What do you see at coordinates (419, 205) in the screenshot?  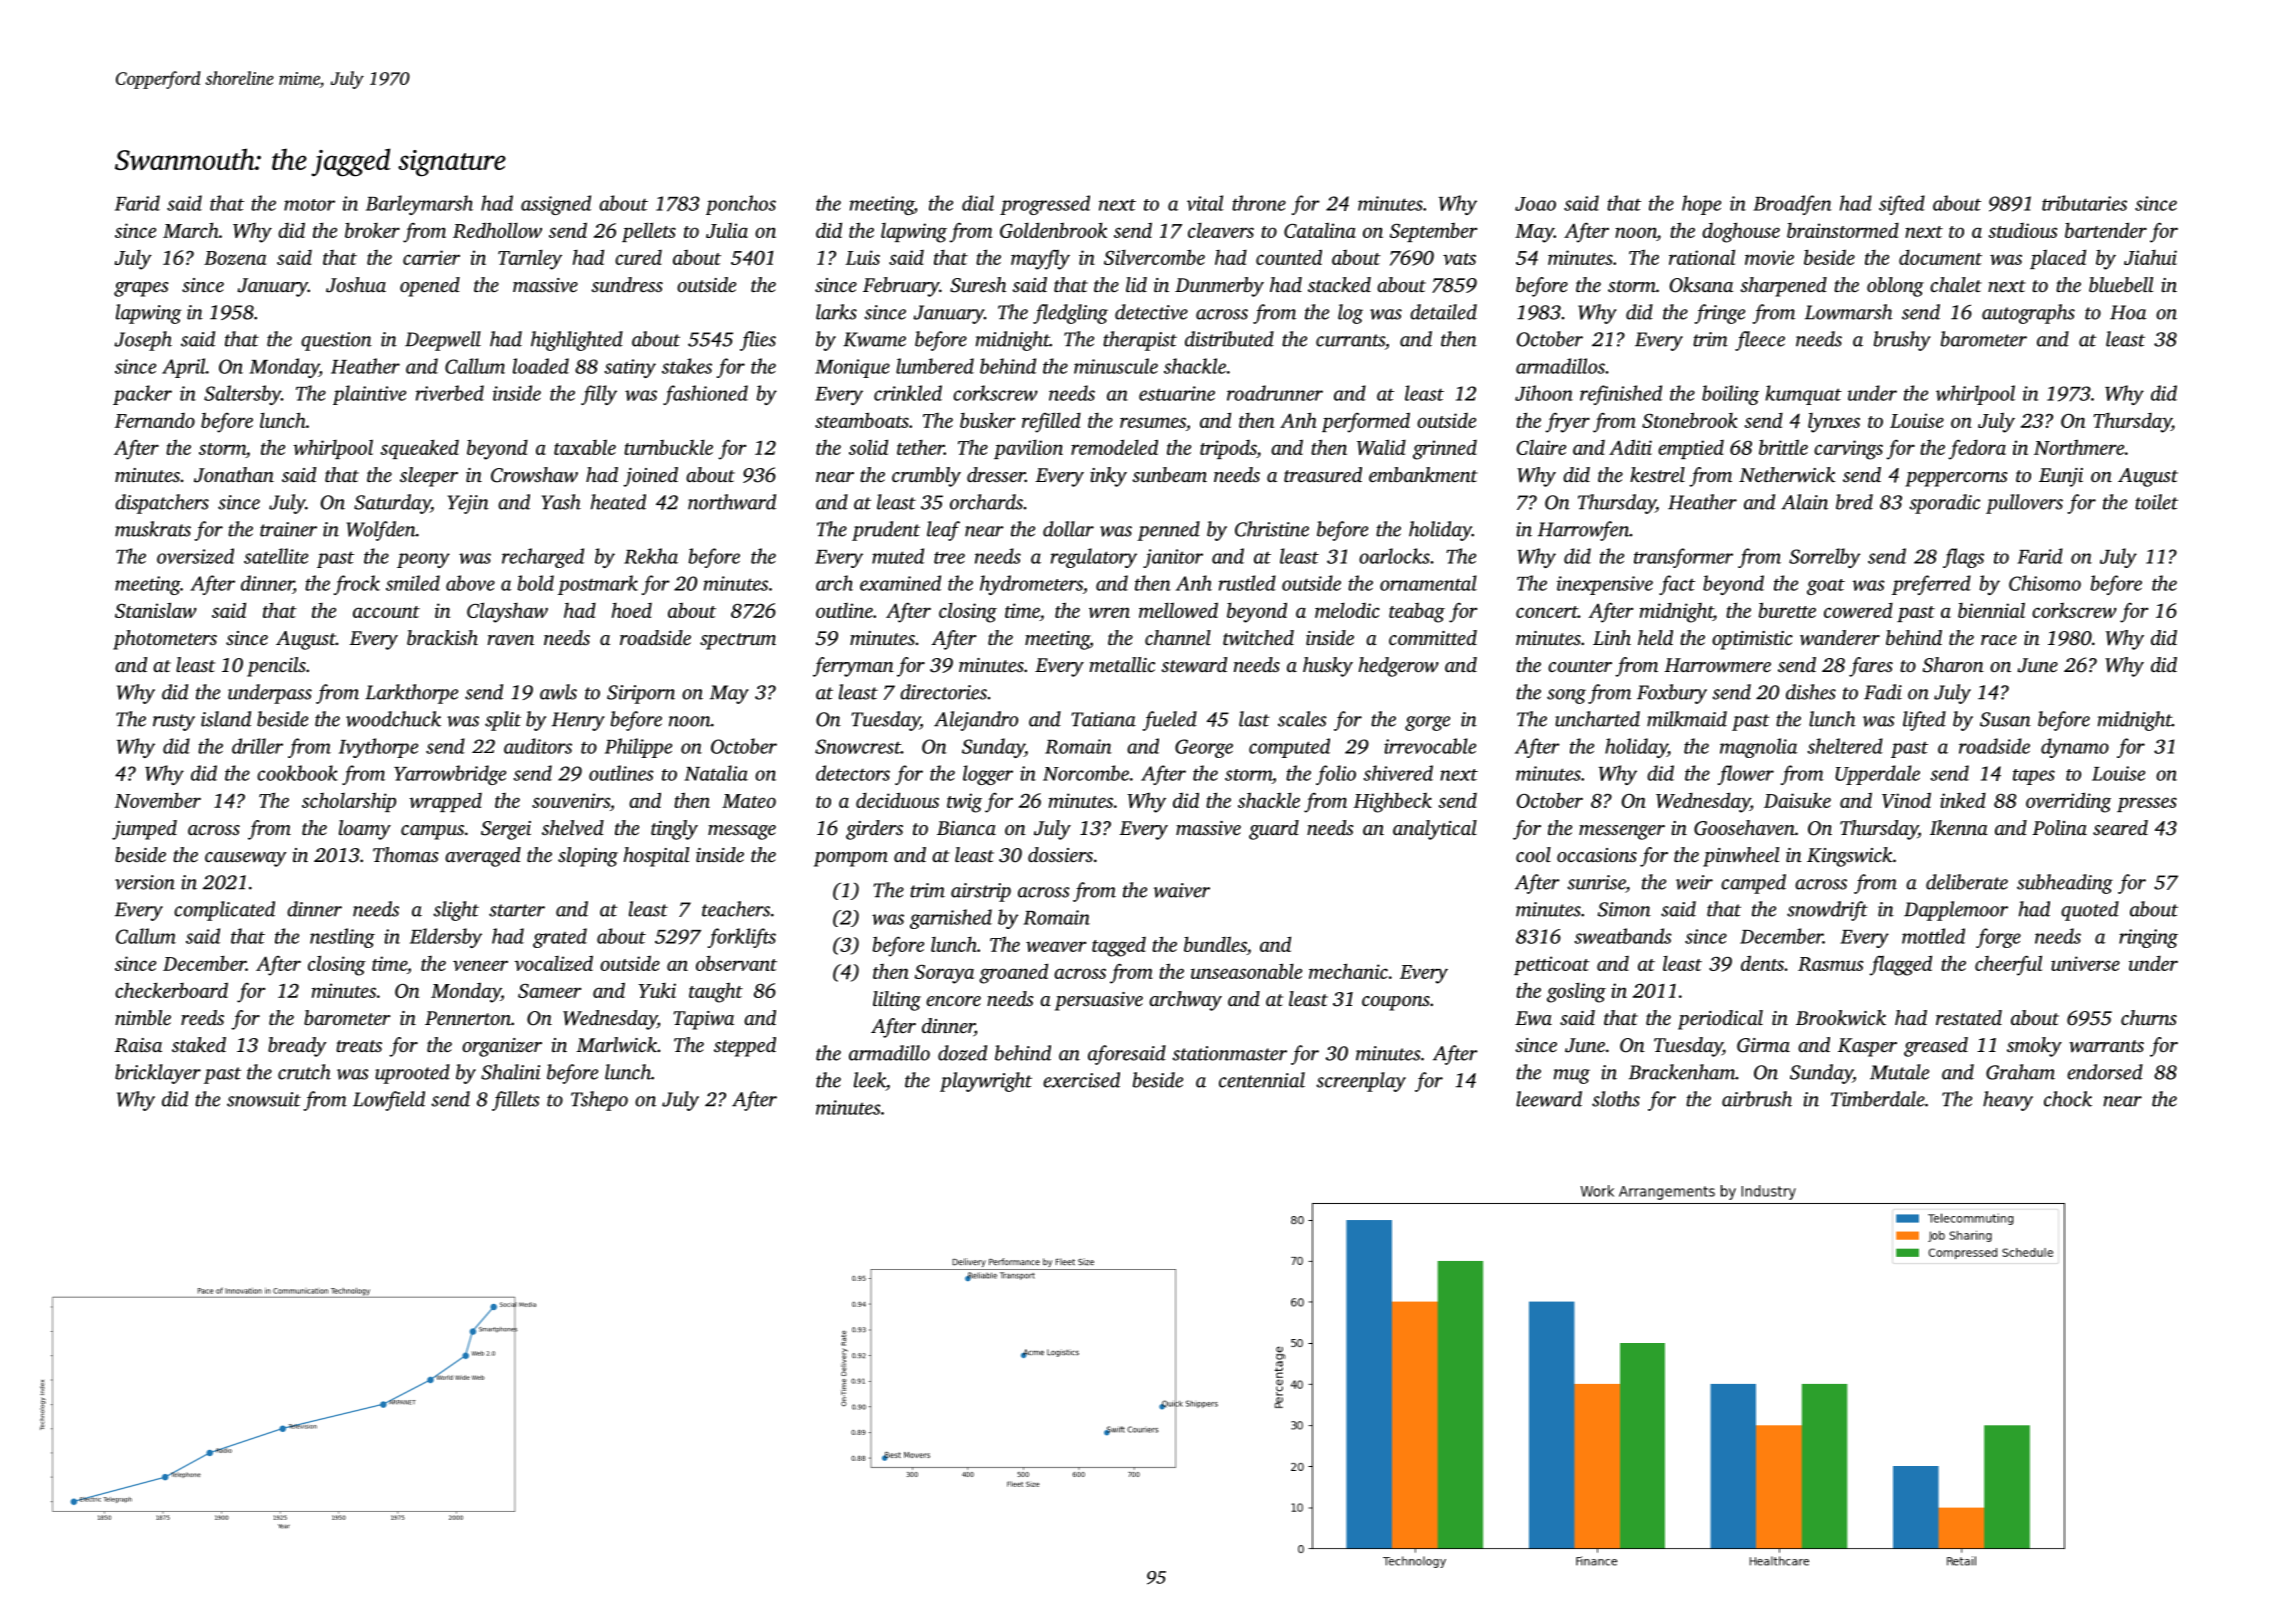 I see `Barleymarsh` at bounding box center [419, 205].
